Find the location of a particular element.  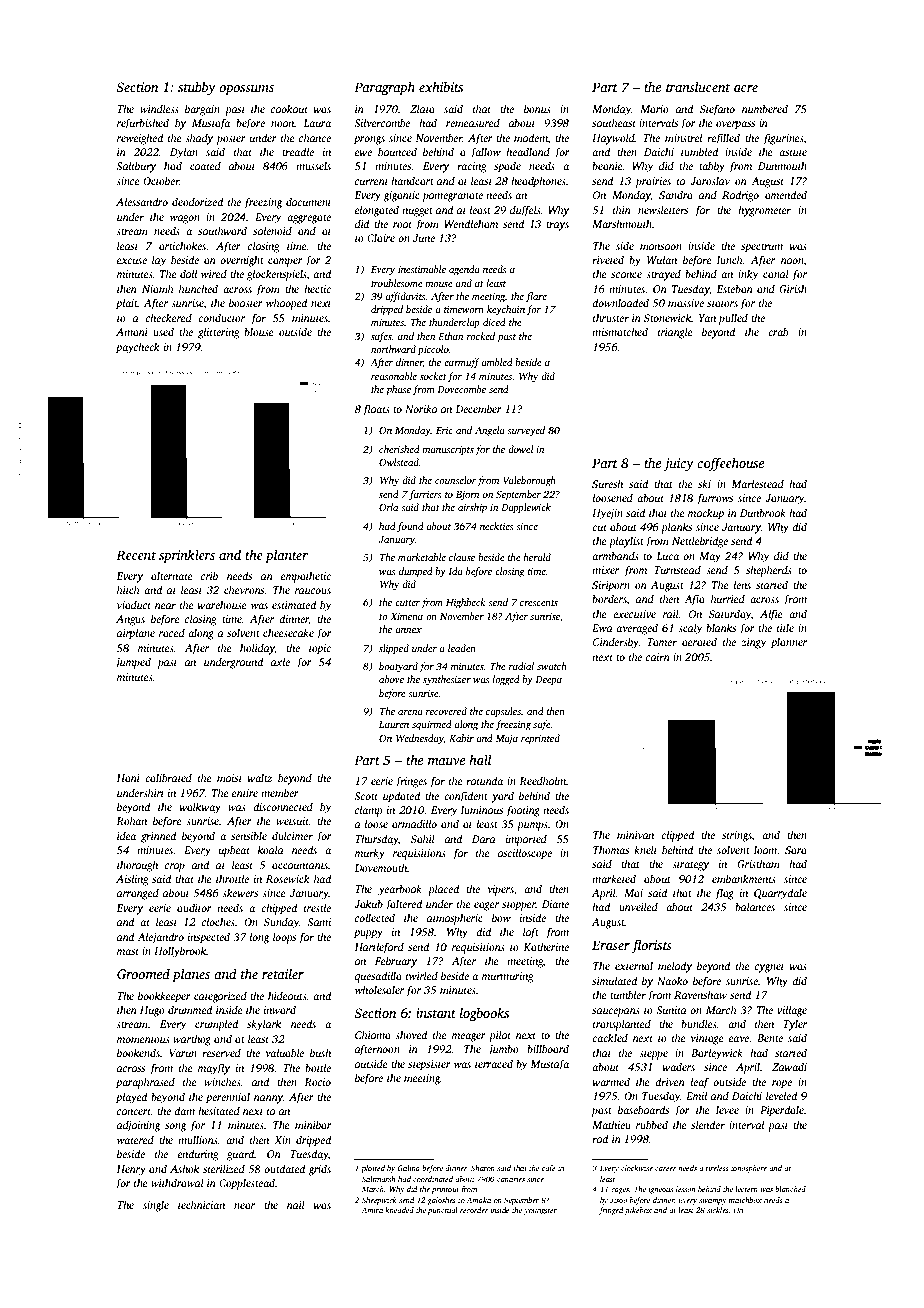

sickles is located at coordinates (718, 1210).
